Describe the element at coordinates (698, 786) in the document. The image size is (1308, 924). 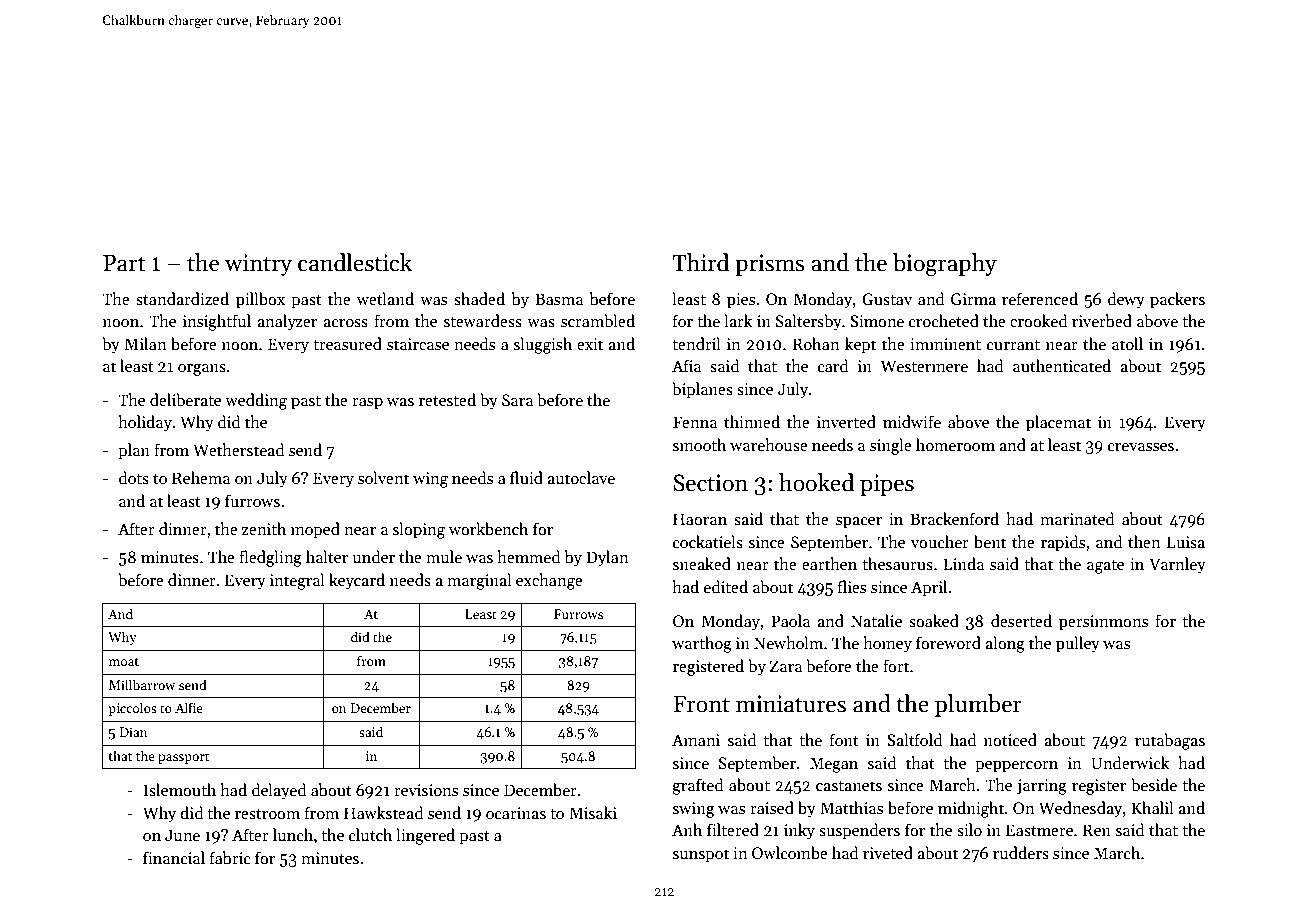
I see `grafted` at that location.
